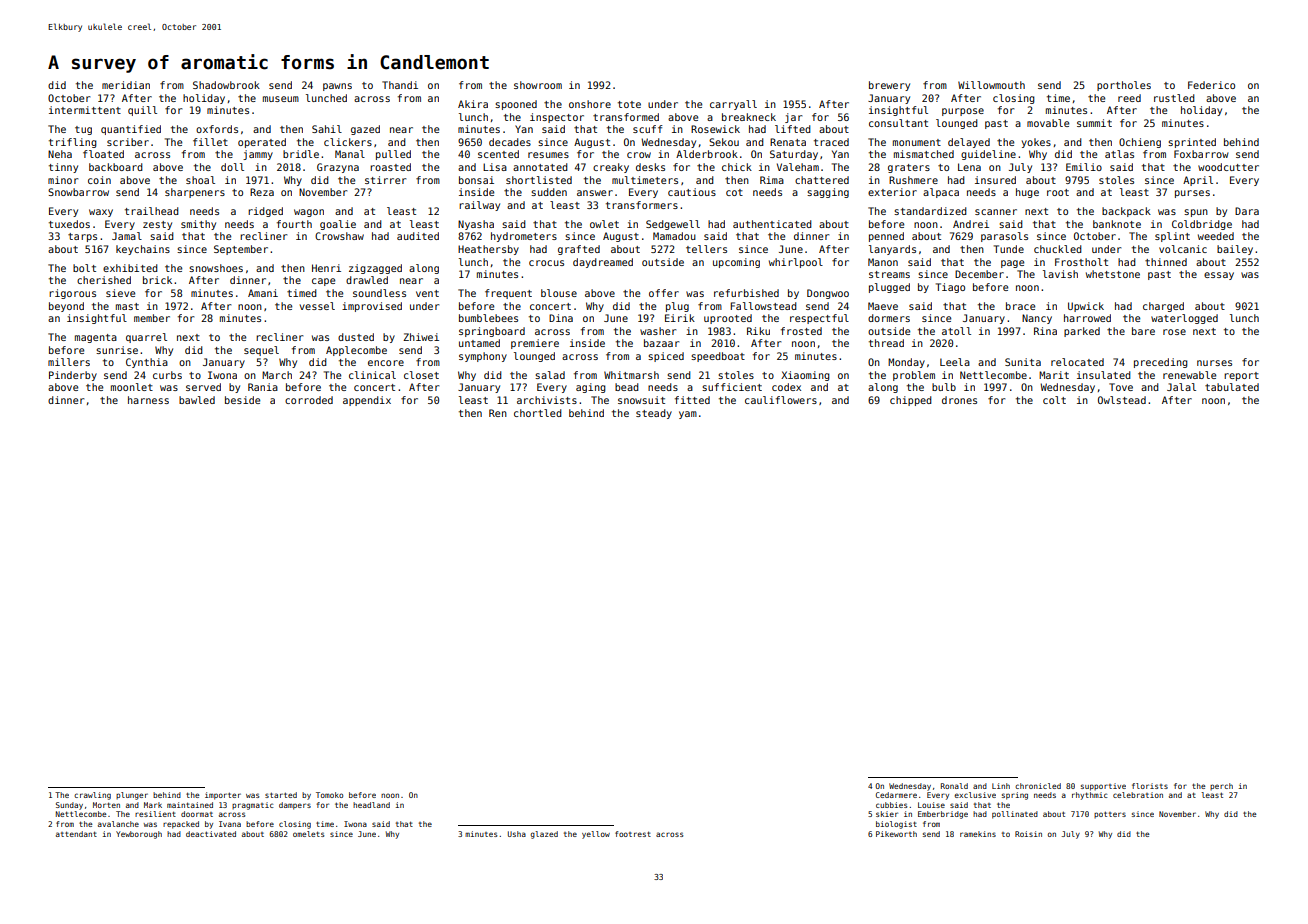  Describe the element at coordinates (538, 413) in the screenshot. I see `chortled` at that location.
